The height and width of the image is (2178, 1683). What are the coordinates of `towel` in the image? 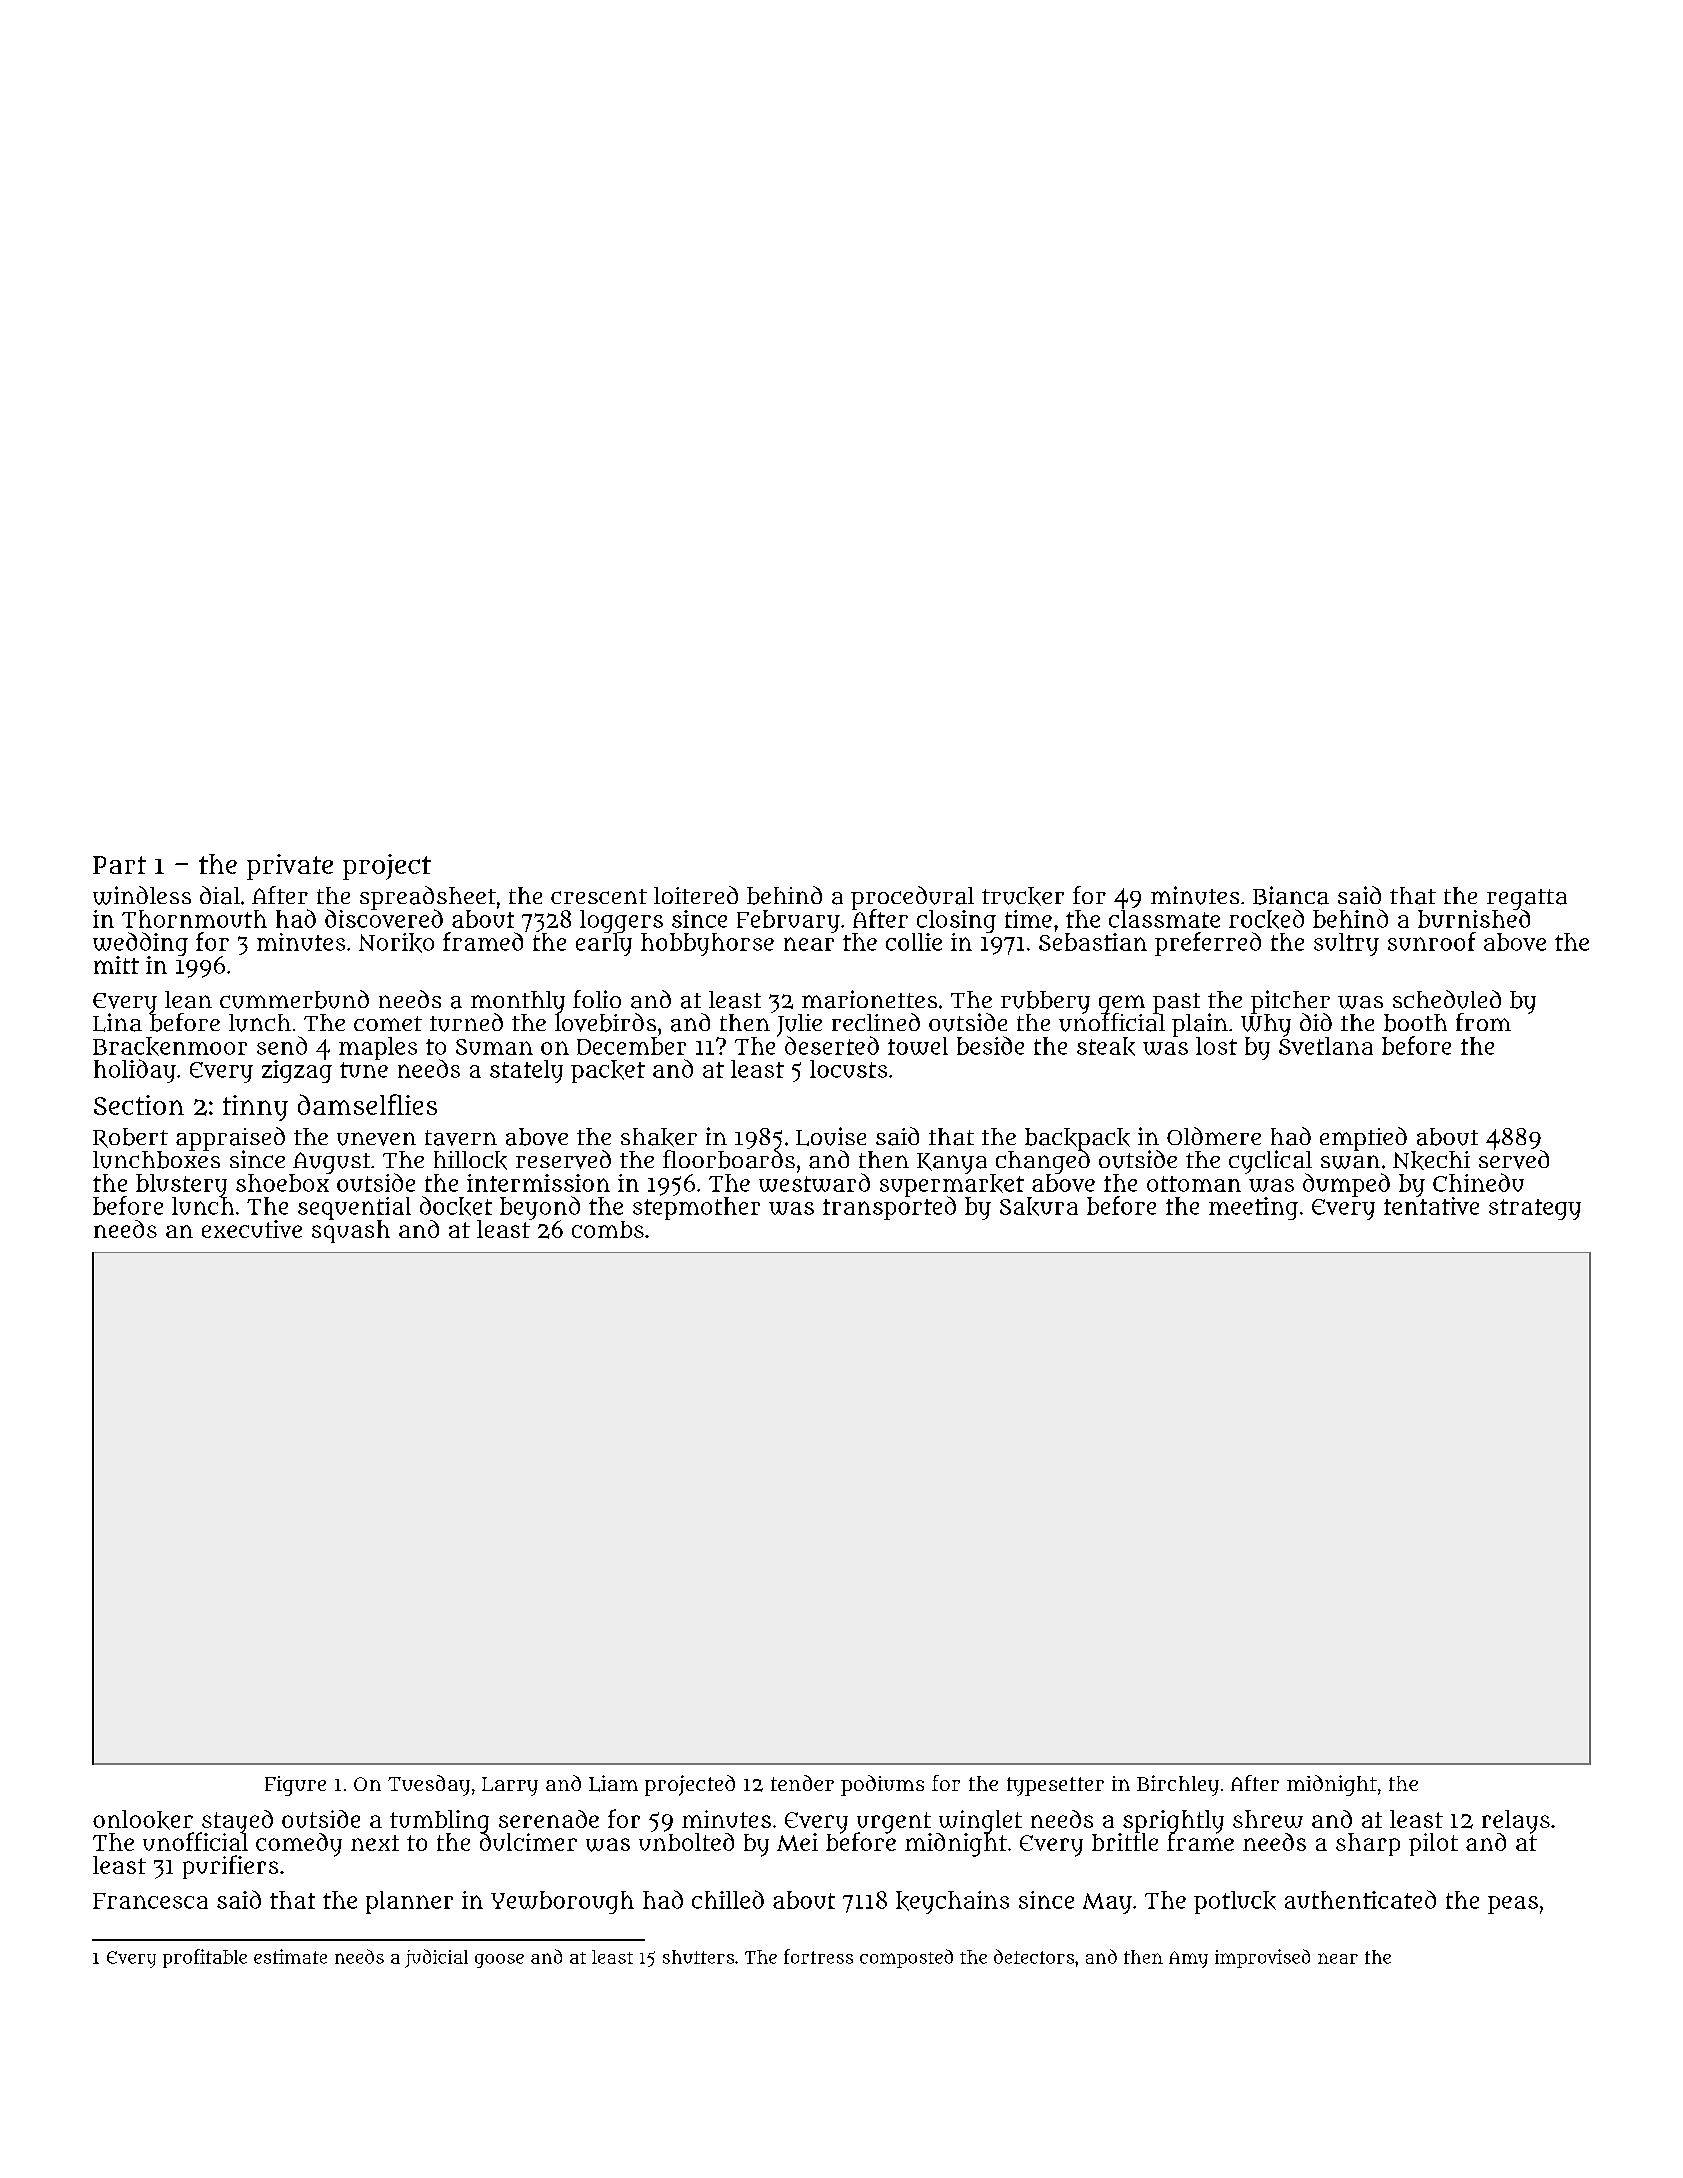 It's located at (918, 1046).
